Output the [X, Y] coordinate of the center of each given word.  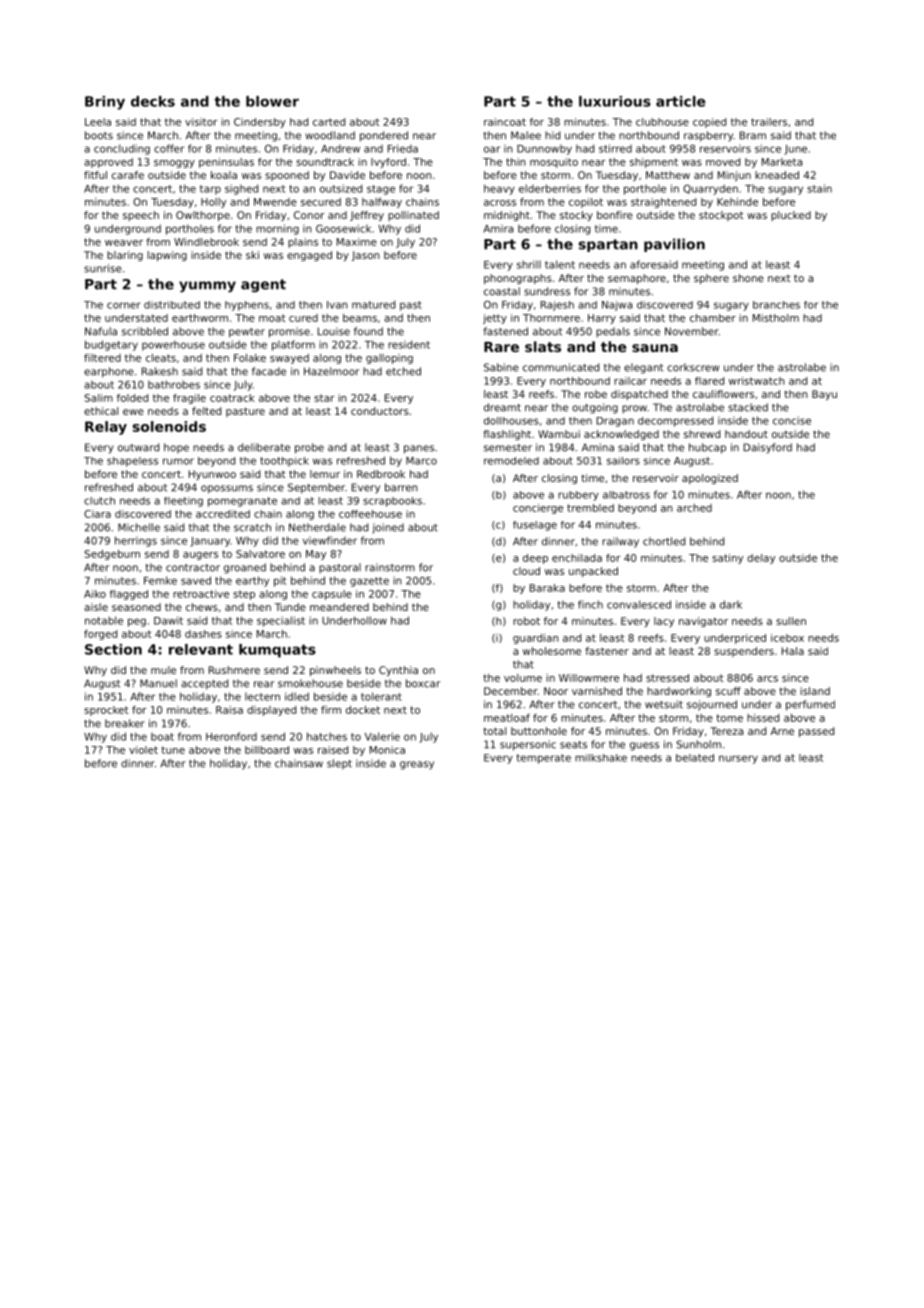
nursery [738, 759]
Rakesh [160, 371]
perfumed [810, 705]
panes [419, 449]
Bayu [824, 395]
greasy [417, 765]
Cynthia [398, 671]
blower [272, 101]
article [681, 101]
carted [329, 122]
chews [202, 607]
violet [143, 750]
